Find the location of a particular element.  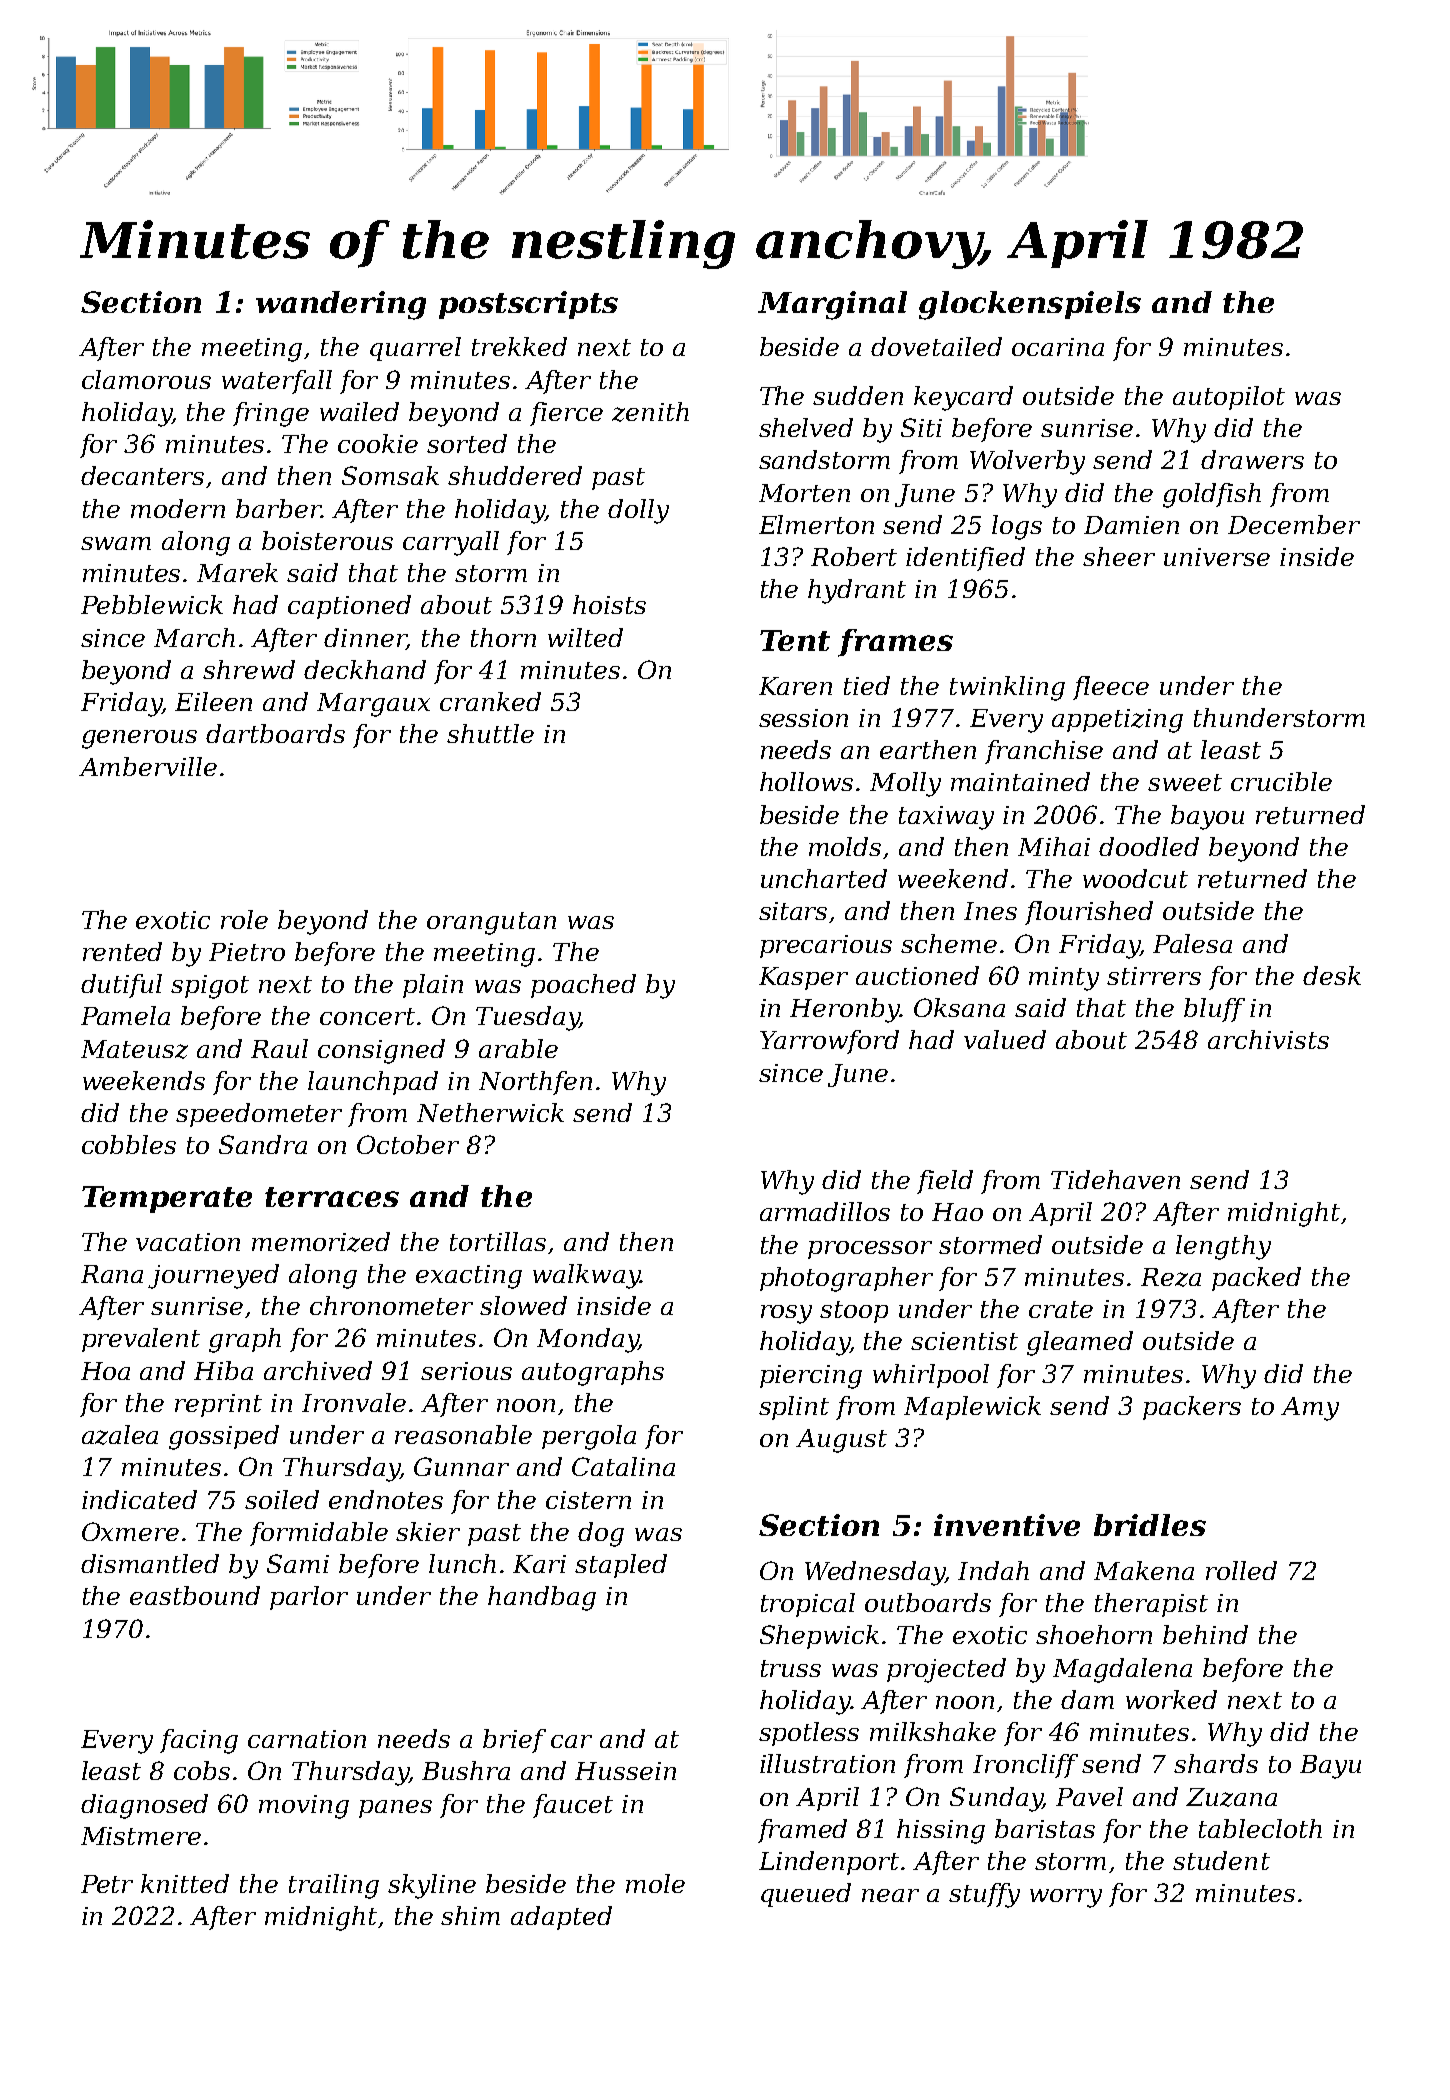

crucible is located at coordinates (1281, 781).
